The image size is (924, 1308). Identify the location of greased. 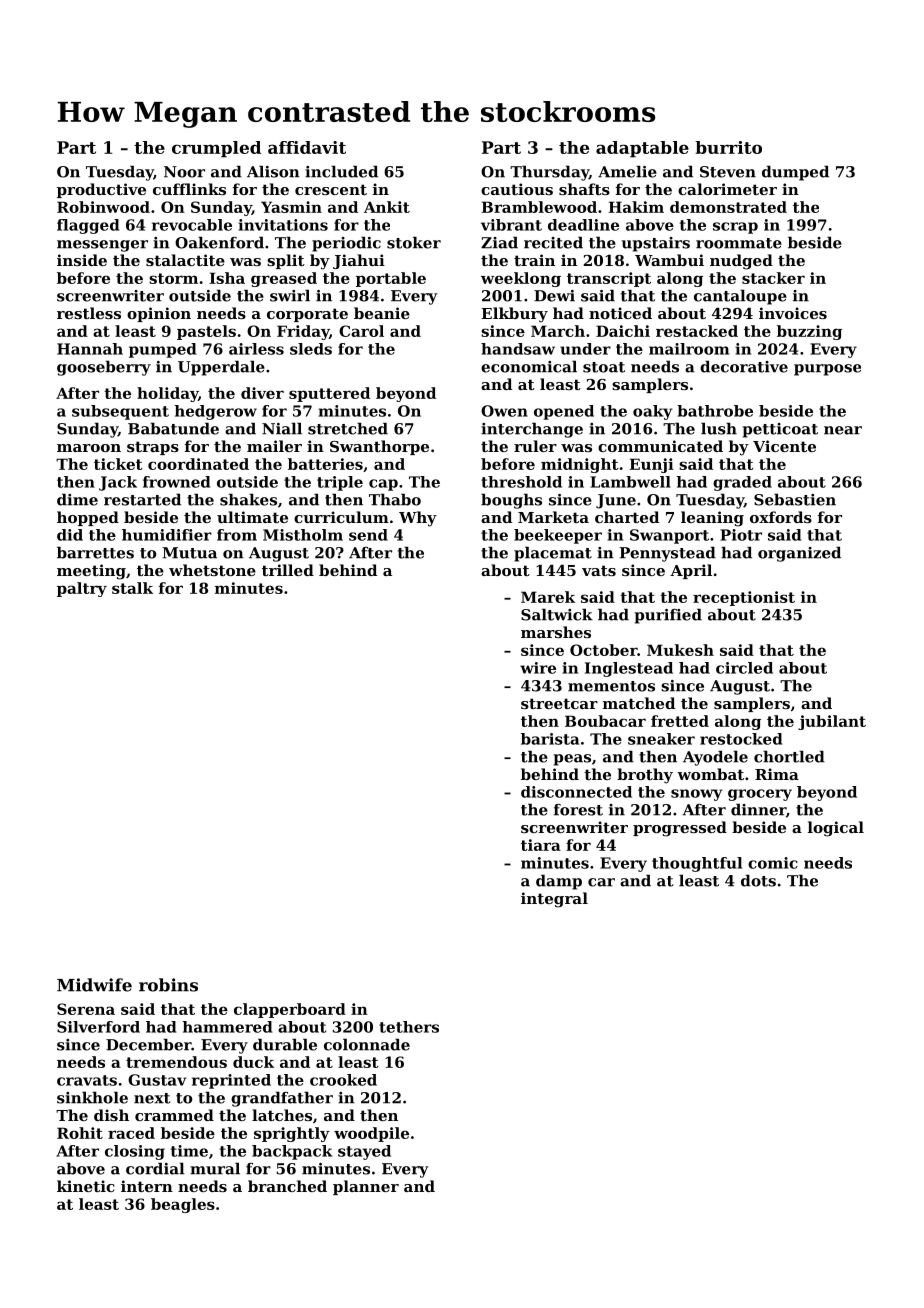
(284, 279).
